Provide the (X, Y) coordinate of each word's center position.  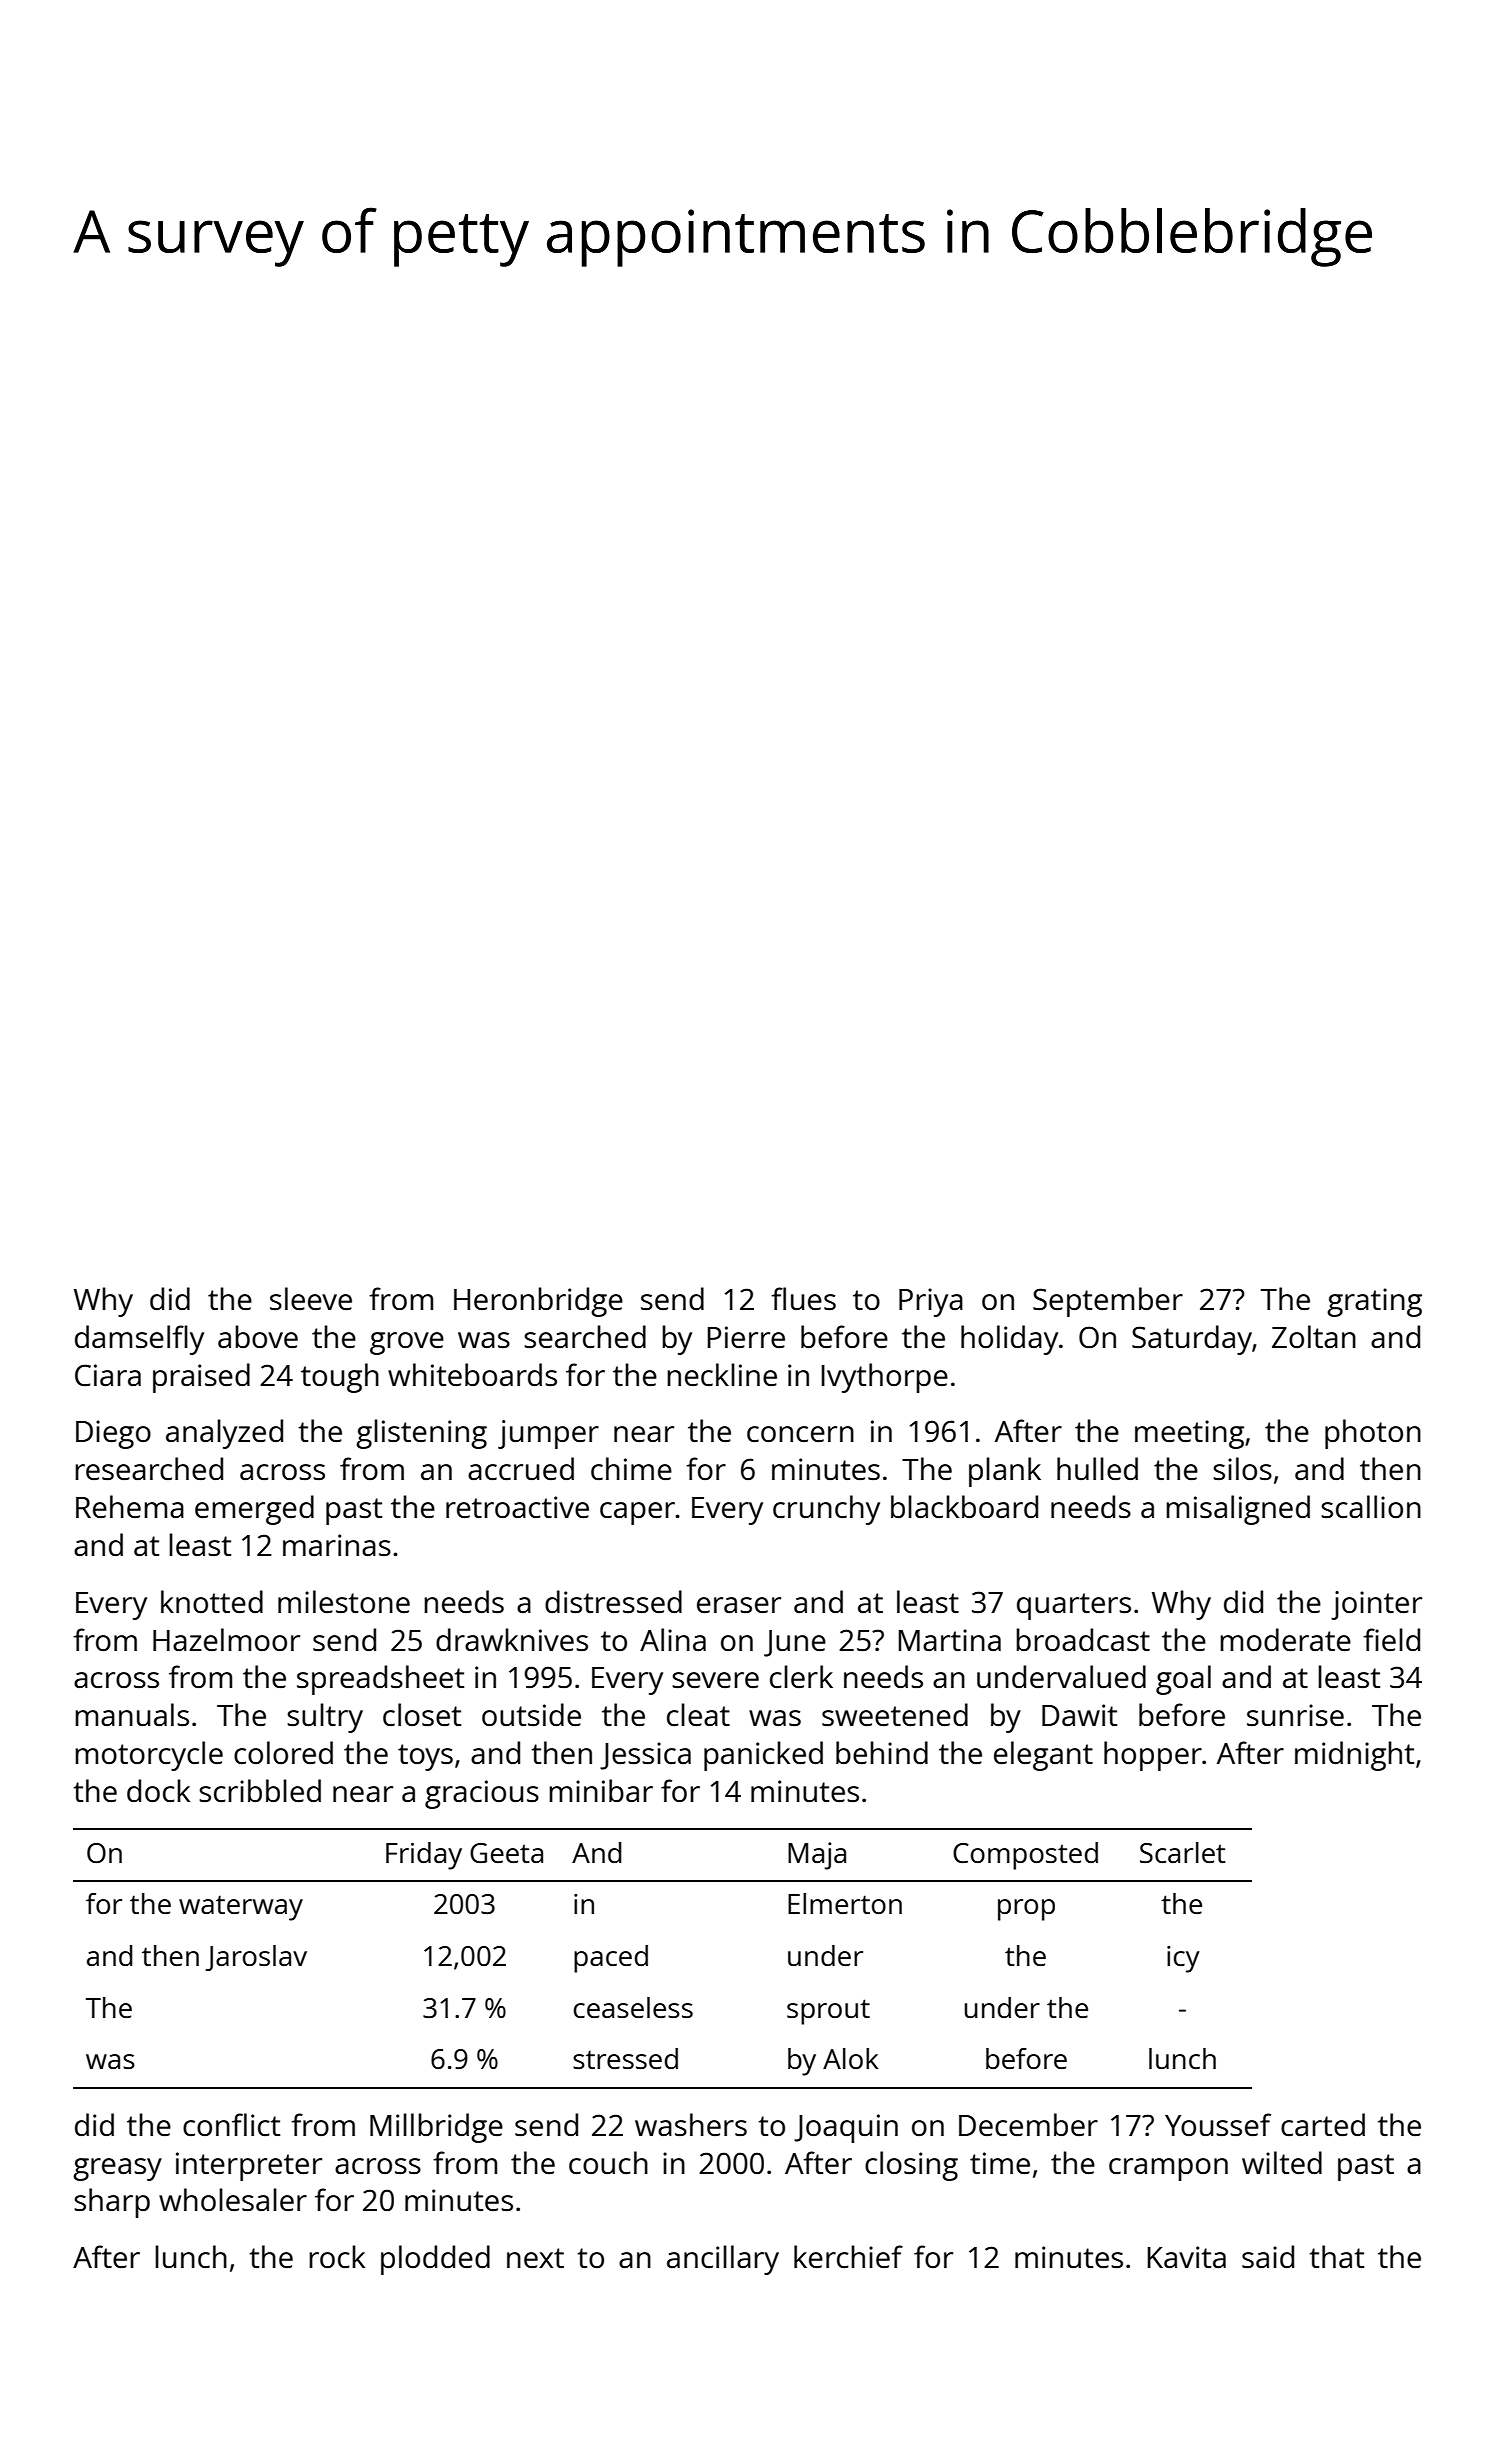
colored (283, 1753)
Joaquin (846, 2128)
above (258, 1336)
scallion (1371, 1507)
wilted (1282, 2162)
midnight (1354, 1756)
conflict (231, 2125)
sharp (112, 2203)
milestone (344, 1602)
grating (1374, 1302)
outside (531, 1715)
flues (803, 1299)
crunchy (826, 1510)
